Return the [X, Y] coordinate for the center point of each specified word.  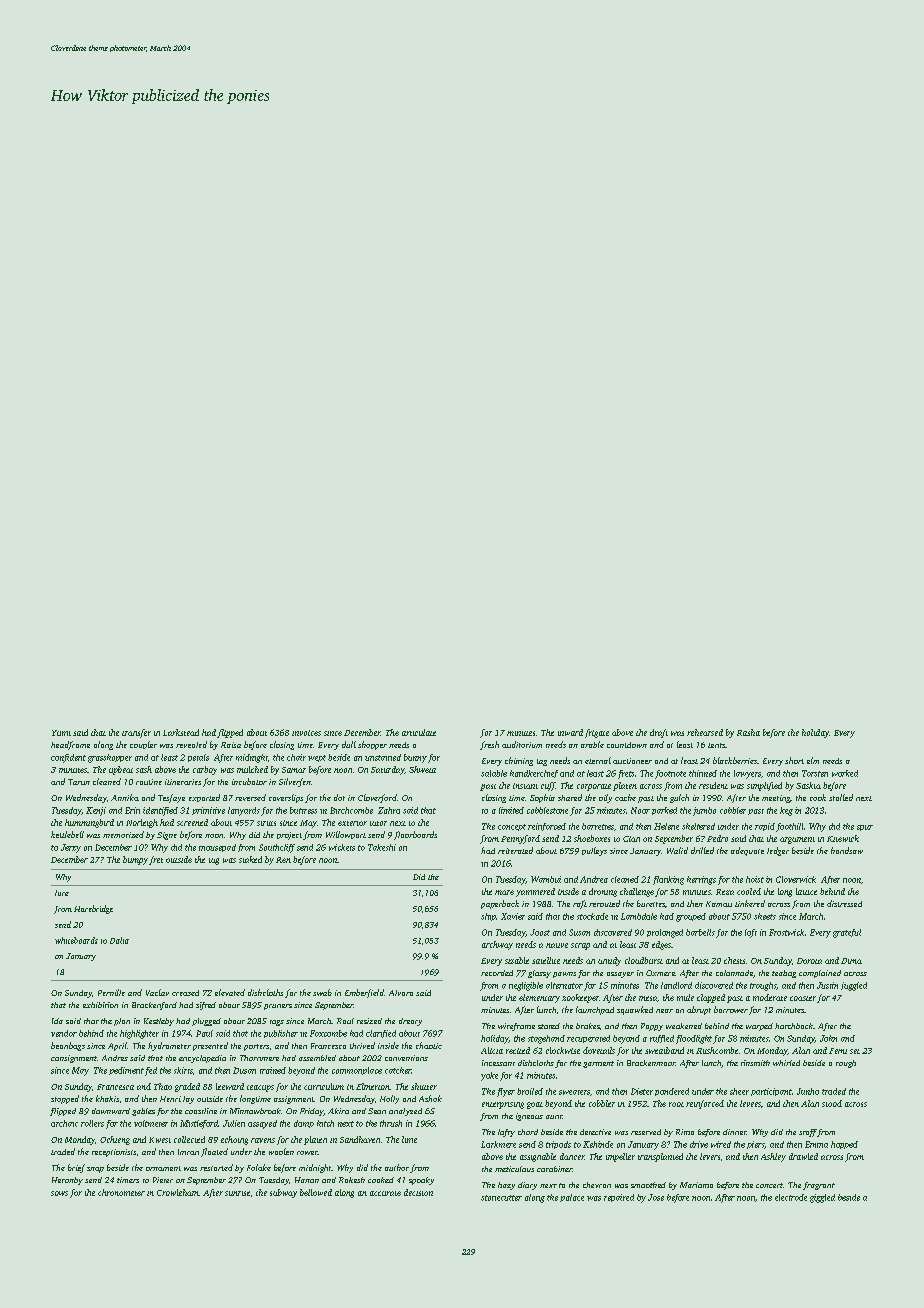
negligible [526, 986]
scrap [580, 946]
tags [277, 1023]
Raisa [231, 745]
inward [570, 732]
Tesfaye [171, 798]
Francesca [115, 1087]
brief [76, 1168]
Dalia [119, 940]
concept [512, 827]
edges [661, 945]
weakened [684, 1026]
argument [797, 840]
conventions [406, 1058]
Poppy [652, 1027]
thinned [703, 773]
